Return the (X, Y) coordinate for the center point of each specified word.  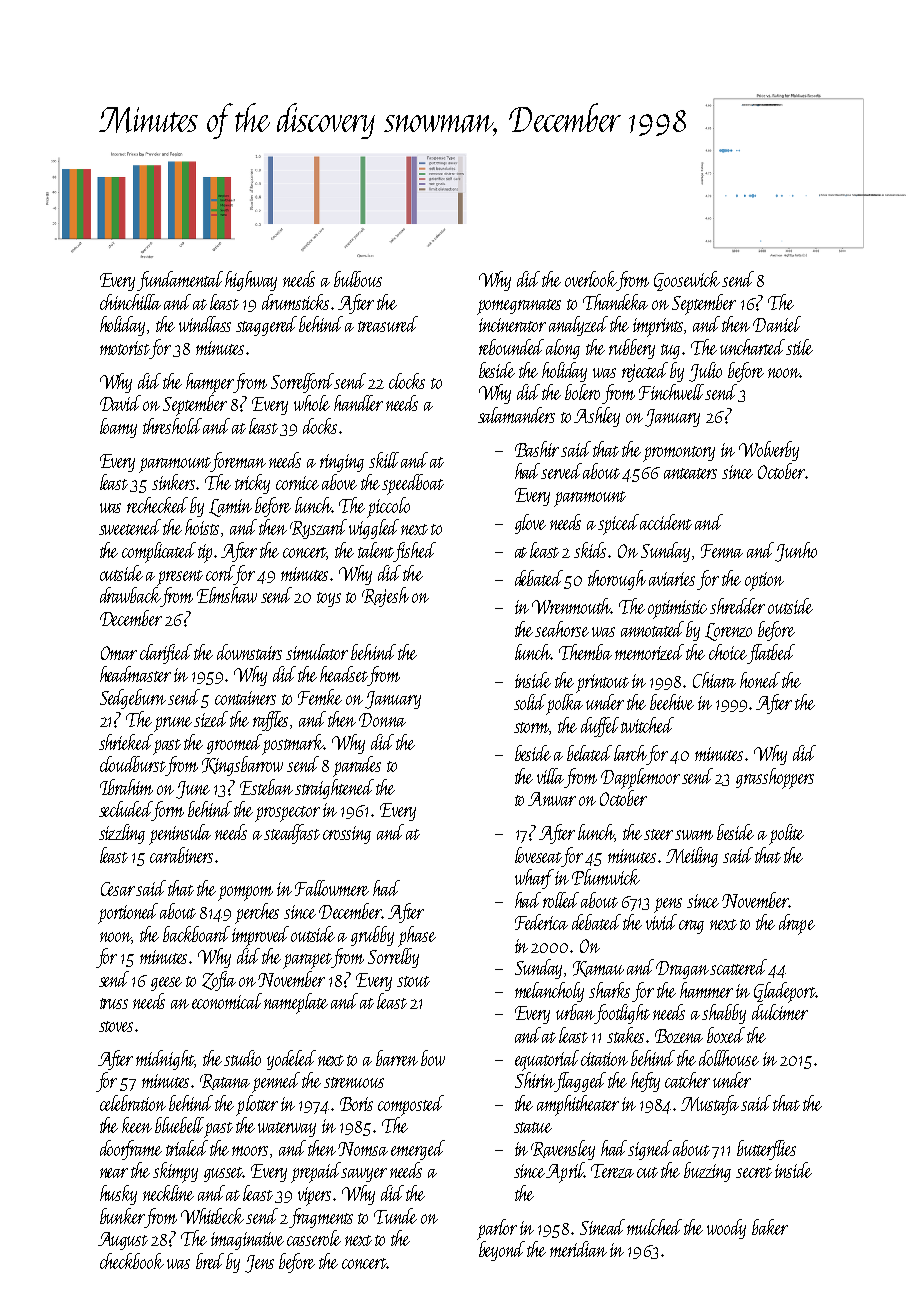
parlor (497, 1229)
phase (417, 936)
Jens (259, 1264)
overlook (591, 279)
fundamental (180, 281)
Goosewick (687, 281)
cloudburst (132, 764)
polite (786, 834)
